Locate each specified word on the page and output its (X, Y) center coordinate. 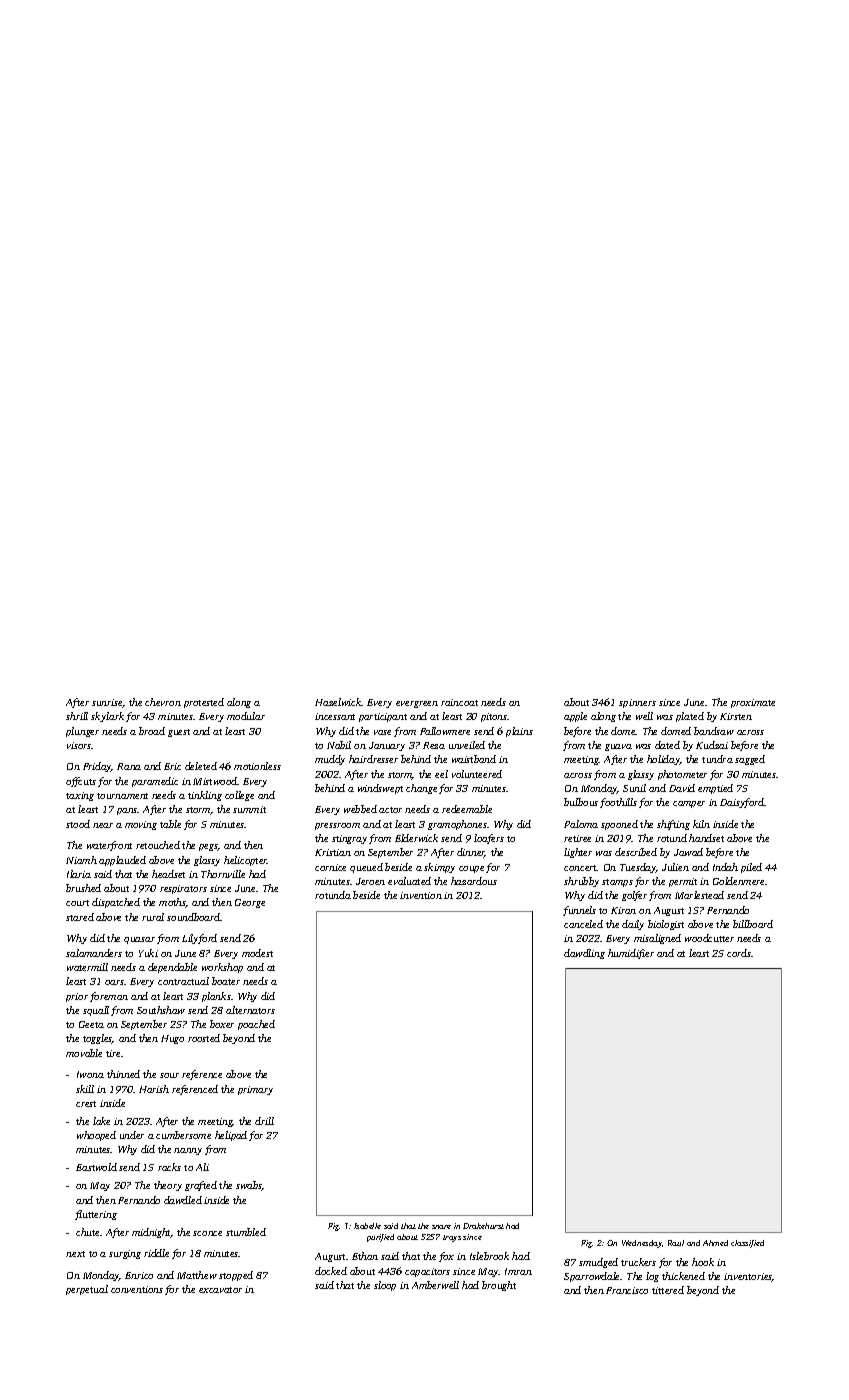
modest (257, 953)
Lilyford (199, 939)
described (636, 852)
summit (249, 809)
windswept (380, 789)
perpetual (87, 1290)
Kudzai (712, 745)
